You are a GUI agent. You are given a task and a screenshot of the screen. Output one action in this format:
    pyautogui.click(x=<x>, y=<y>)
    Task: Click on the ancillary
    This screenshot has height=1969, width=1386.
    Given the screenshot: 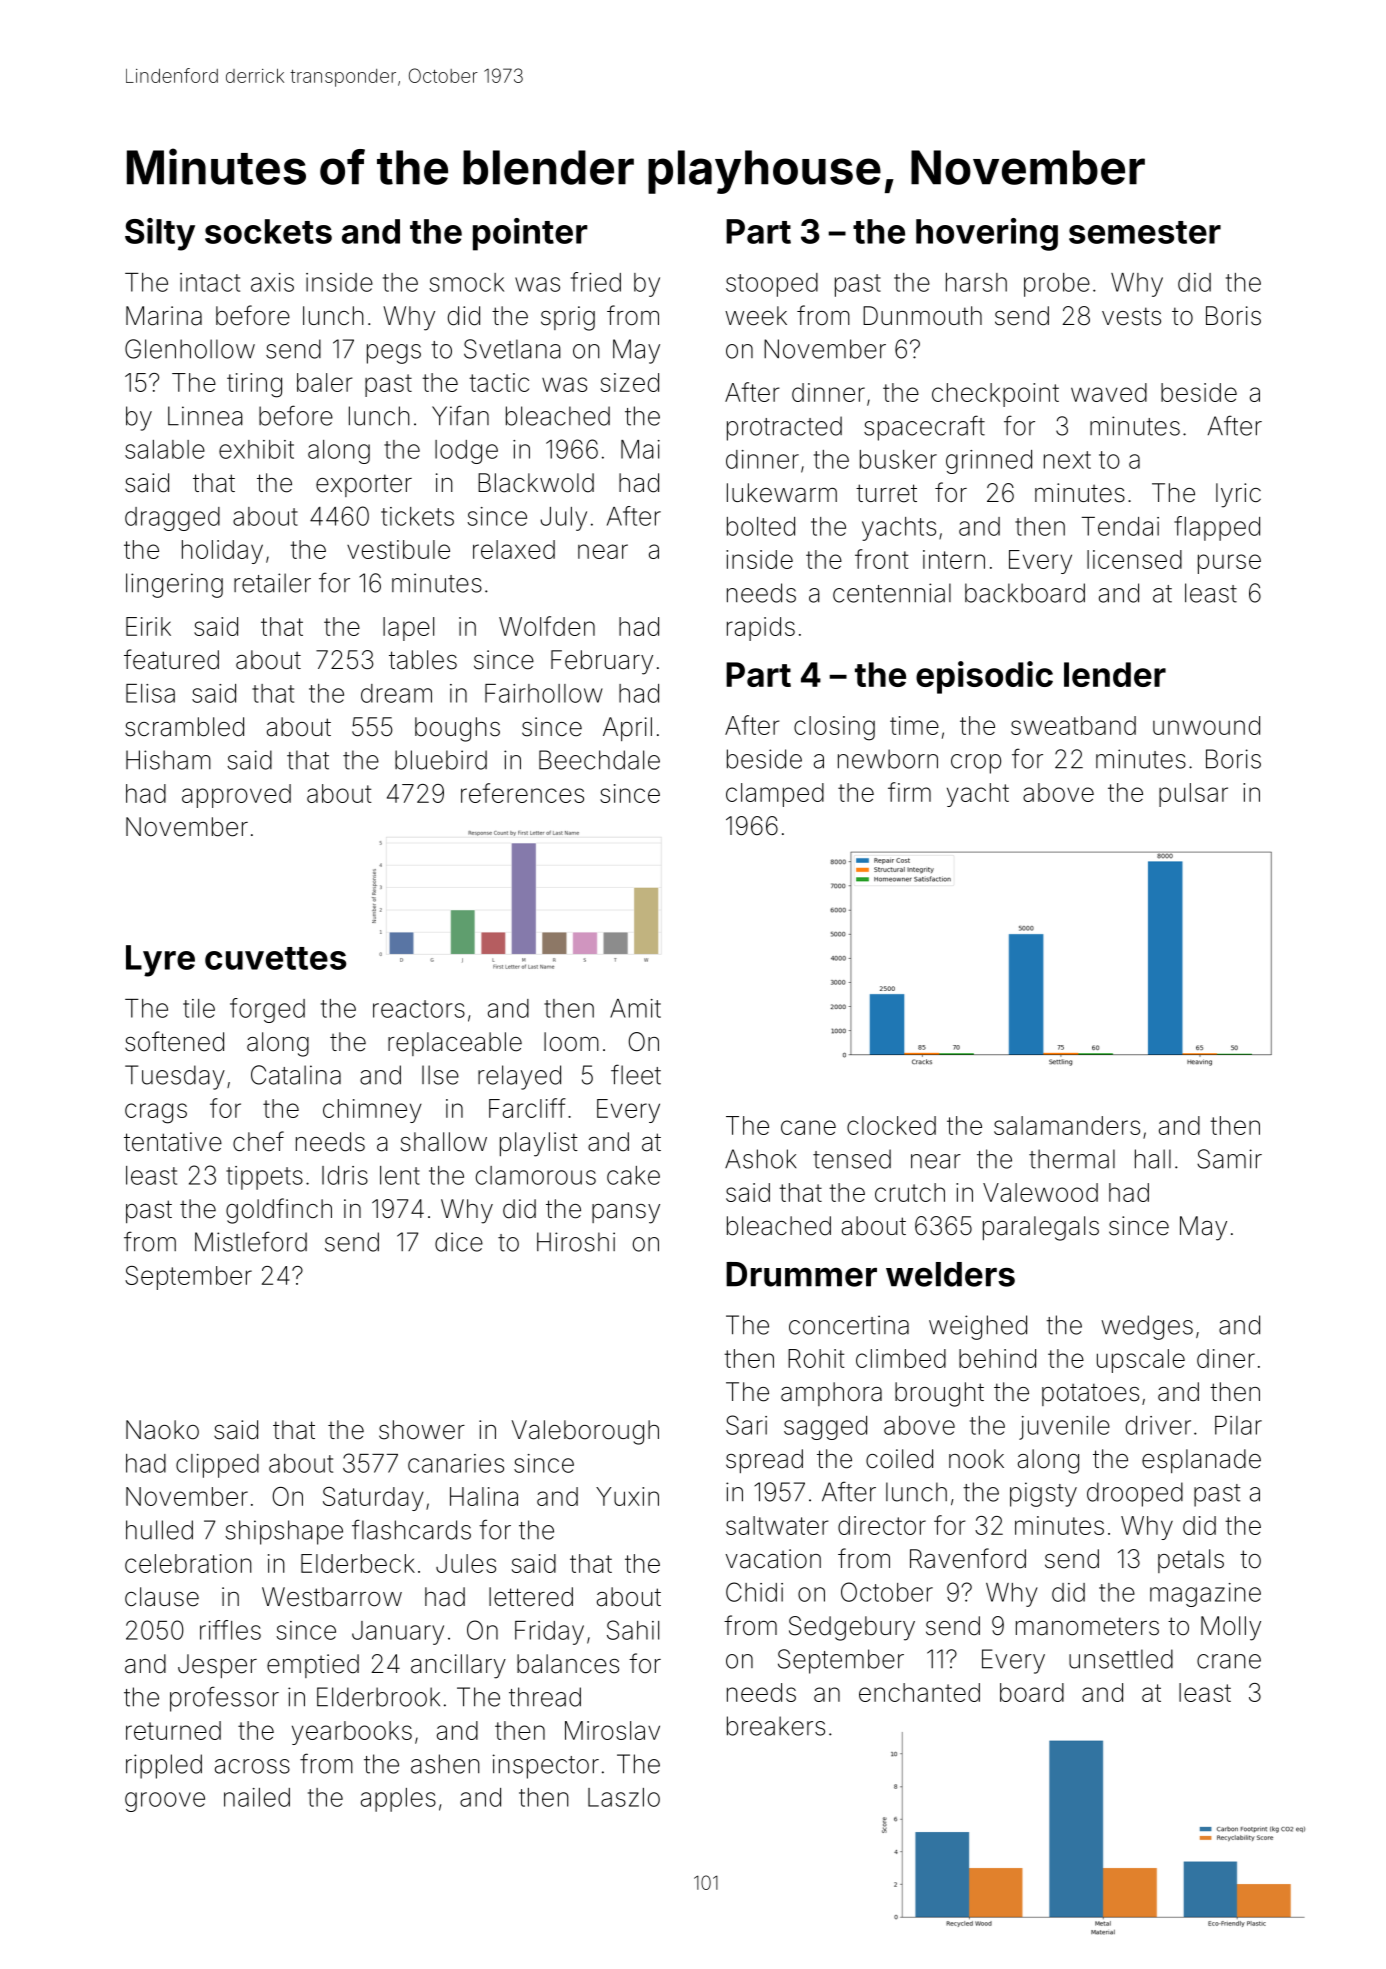 What is the action you would take?
    pyautogui.click(x=458, y=1666)
